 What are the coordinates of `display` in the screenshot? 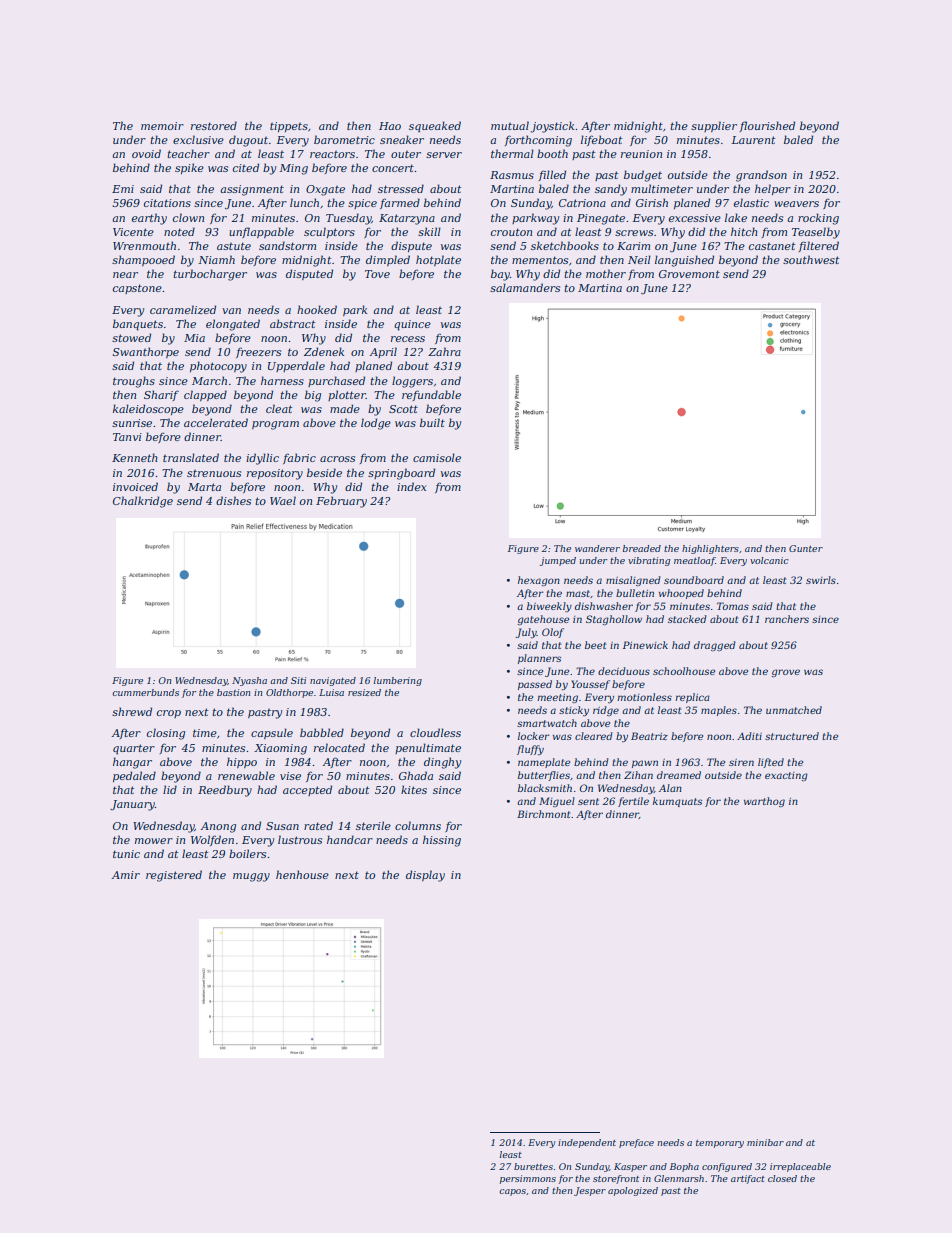 It's located at (425, 876).
